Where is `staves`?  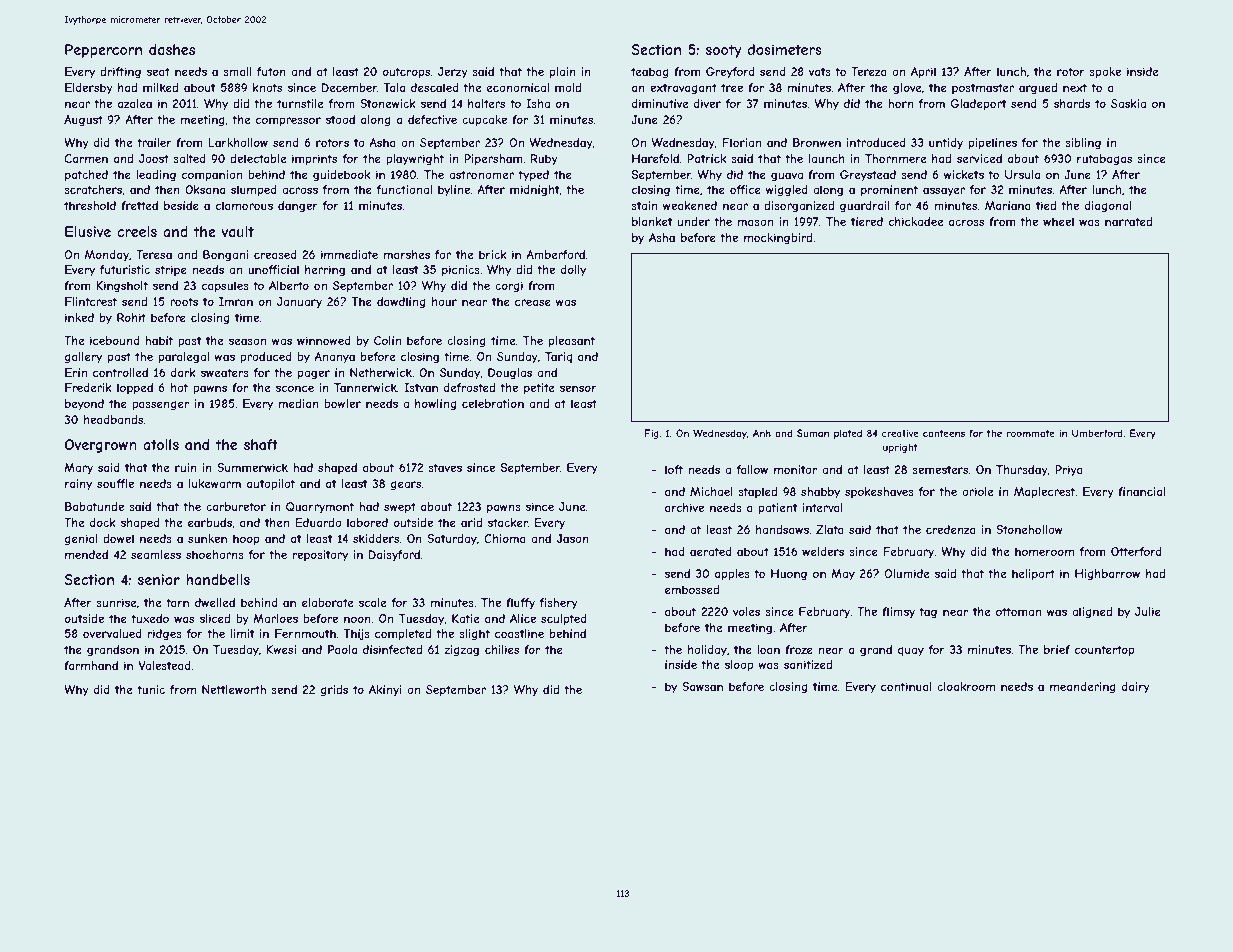 staves is located at coordinates (445, 467).
